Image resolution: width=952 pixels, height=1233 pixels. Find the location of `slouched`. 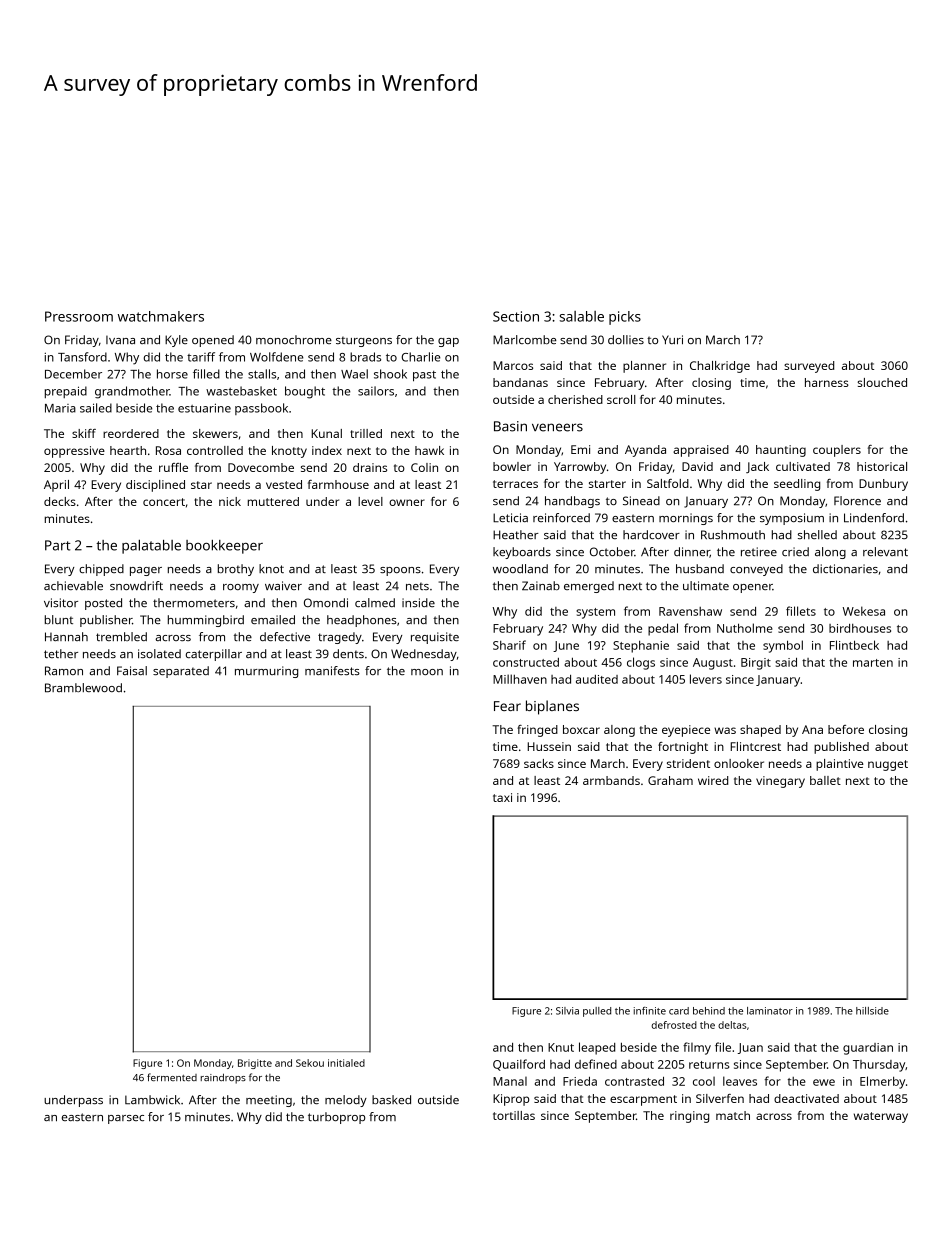

slouched is located at coordinates (882, 382).
